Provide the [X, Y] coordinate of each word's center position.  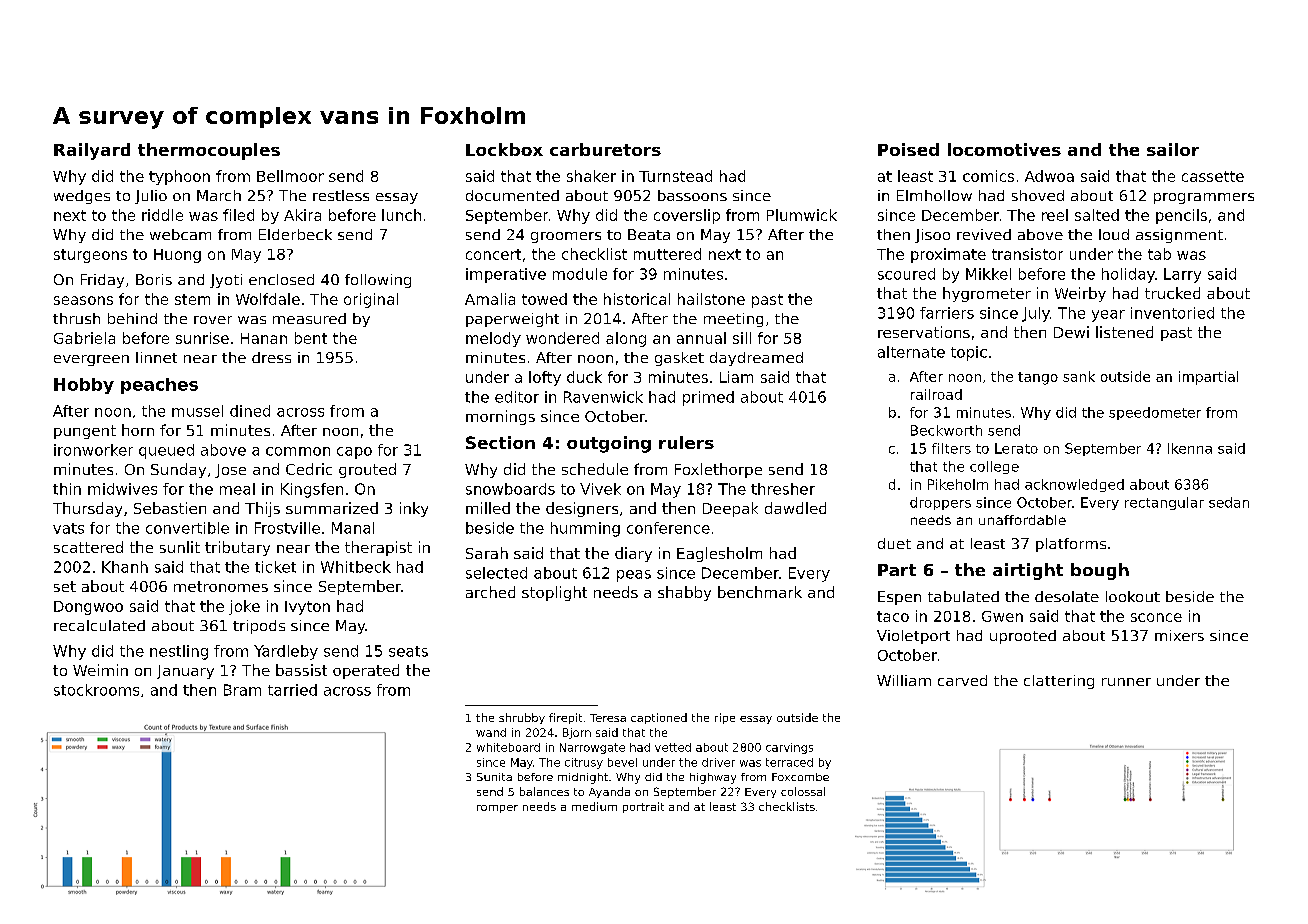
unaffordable [1022, 520]
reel [1055, 215]
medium [594, 806]
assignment [1179, 236]
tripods [259, 627]
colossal [803, 791]
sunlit [180, 547]
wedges [82, 197]
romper [497, 809]
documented [512, 195]
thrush [76, 318]
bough [1100, 571]
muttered [667, 254]
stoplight [554, 593]
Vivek [600, 489]
